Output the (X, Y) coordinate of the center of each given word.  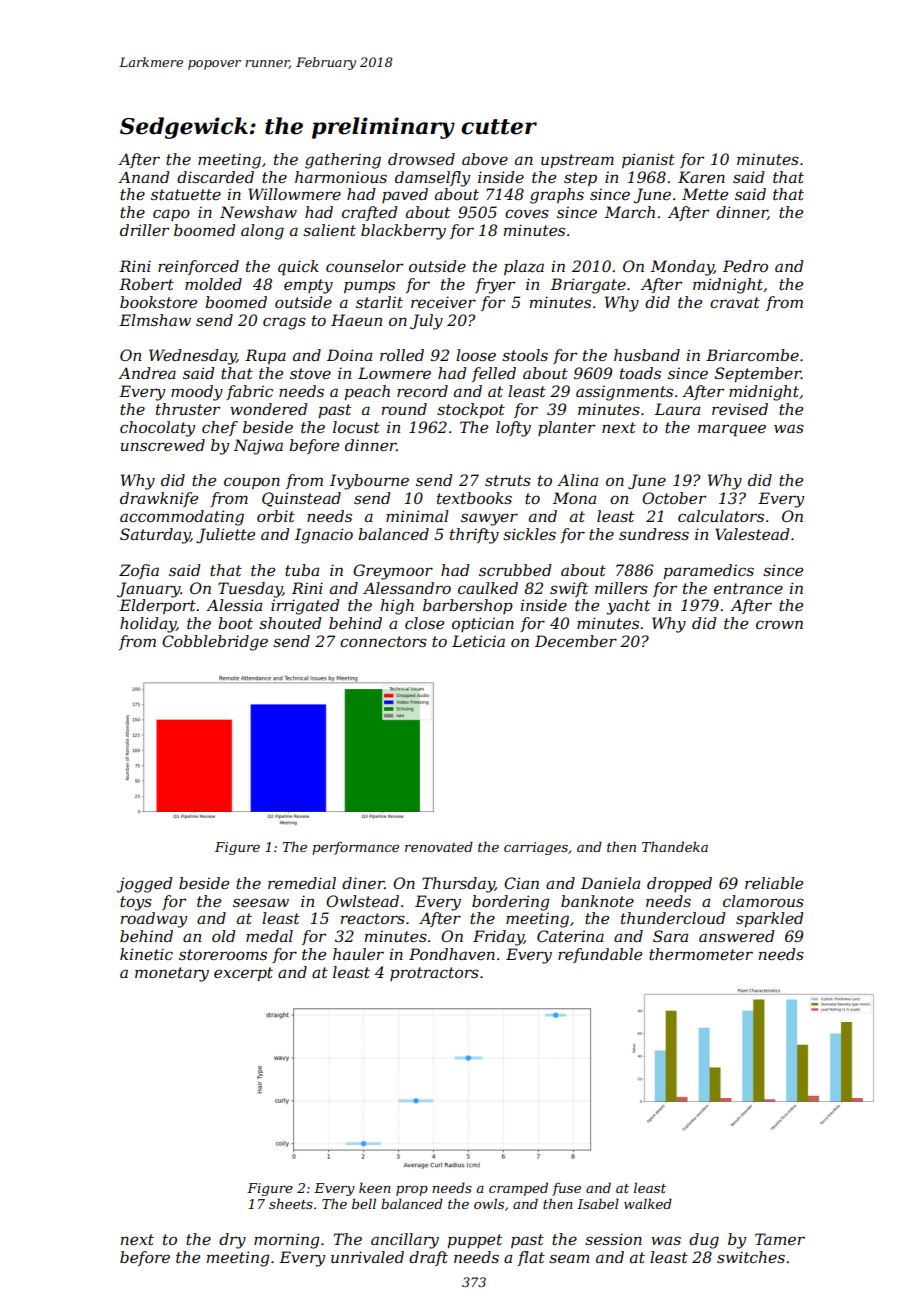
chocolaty (157, 429)
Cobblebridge (215, 643)
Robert (146, 284)
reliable (774, 883)
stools (525, 355)
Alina (577, 480)
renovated (439, 846)
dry (232, 1241)
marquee (732, 430)
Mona (574, 498)
